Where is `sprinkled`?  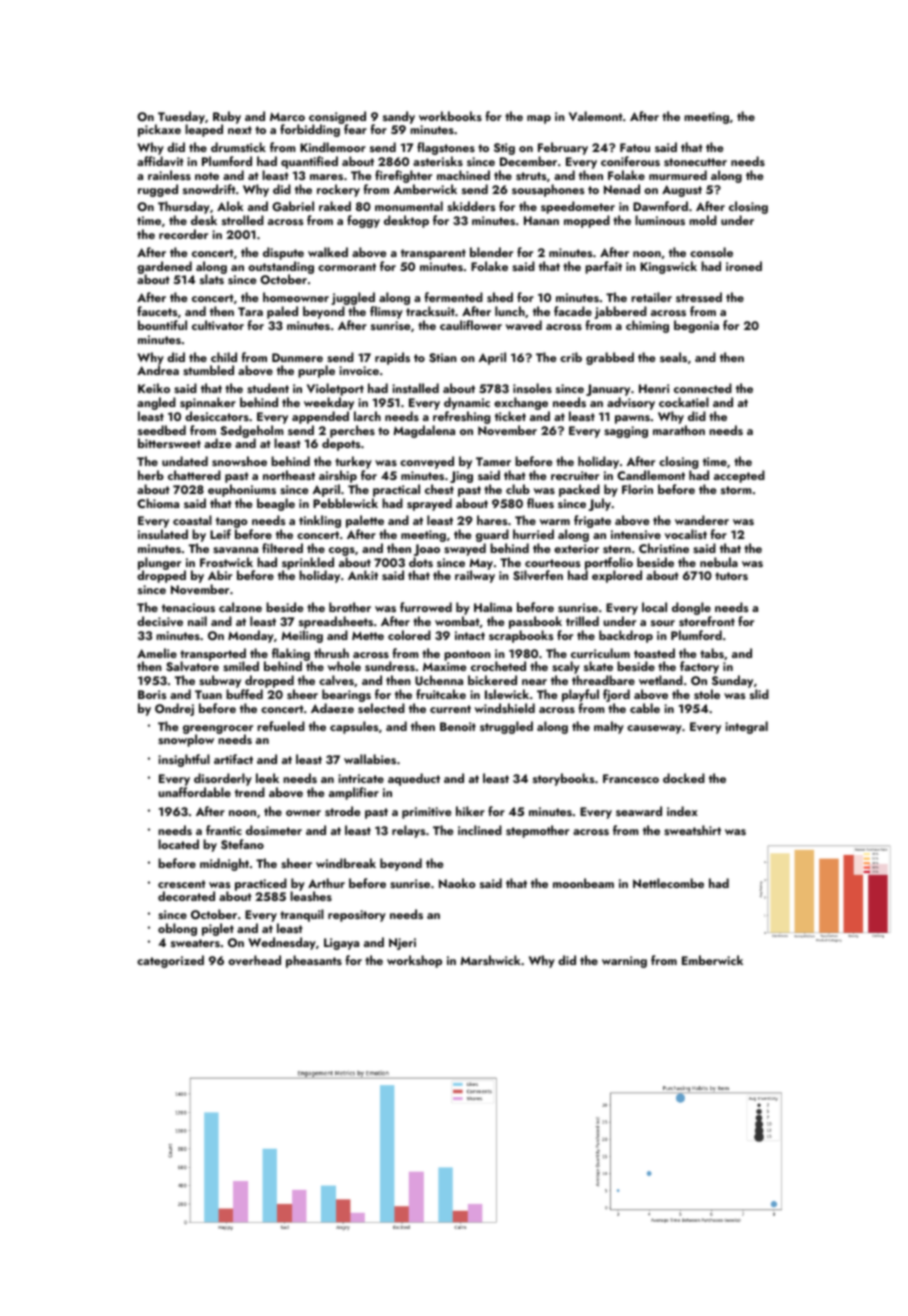 sprinkled is located at coordinates (308, 564).
